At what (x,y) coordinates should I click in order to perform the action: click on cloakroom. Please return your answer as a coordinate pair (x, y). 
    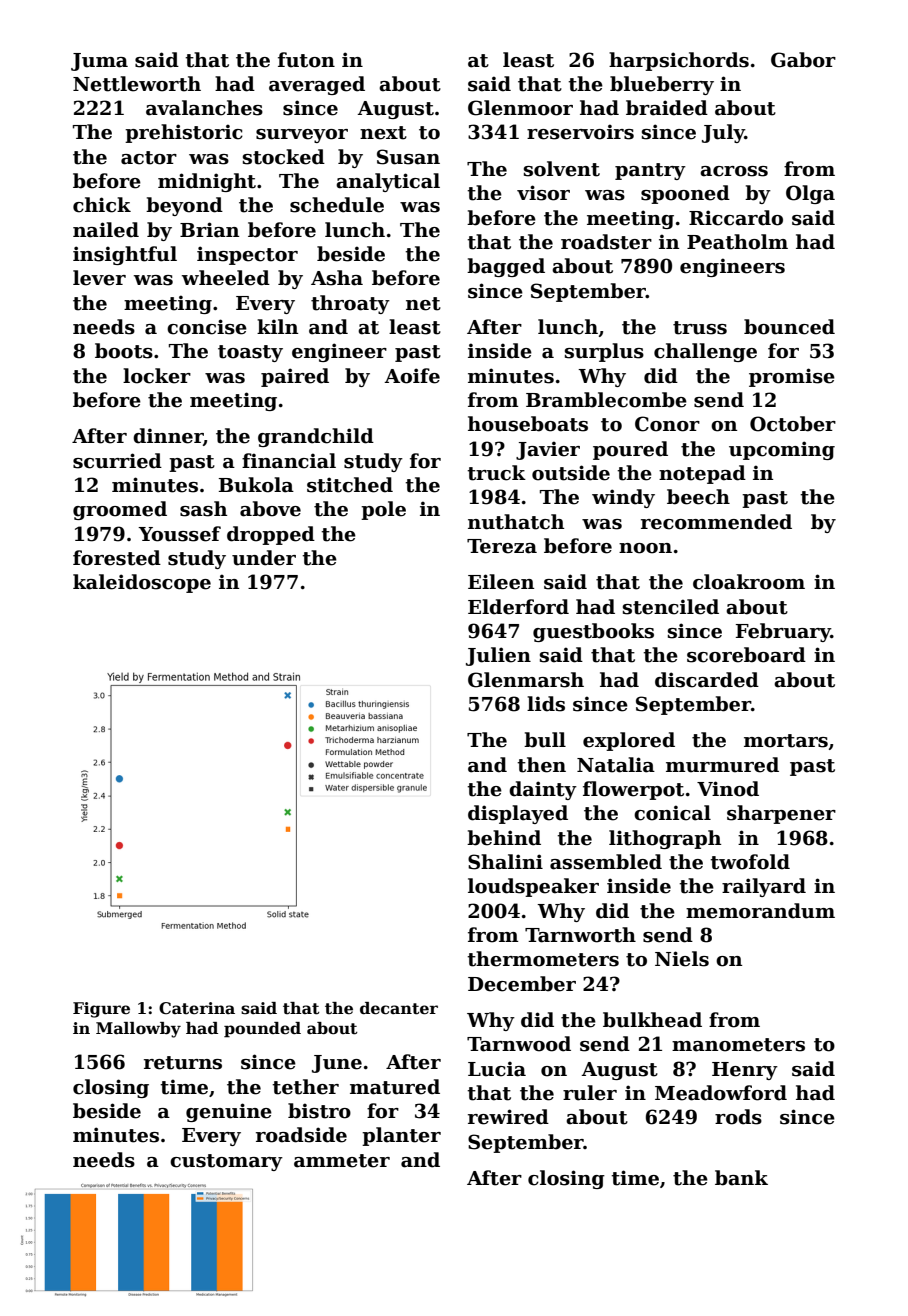
    Looking at the image, I should click on (749, 582).
